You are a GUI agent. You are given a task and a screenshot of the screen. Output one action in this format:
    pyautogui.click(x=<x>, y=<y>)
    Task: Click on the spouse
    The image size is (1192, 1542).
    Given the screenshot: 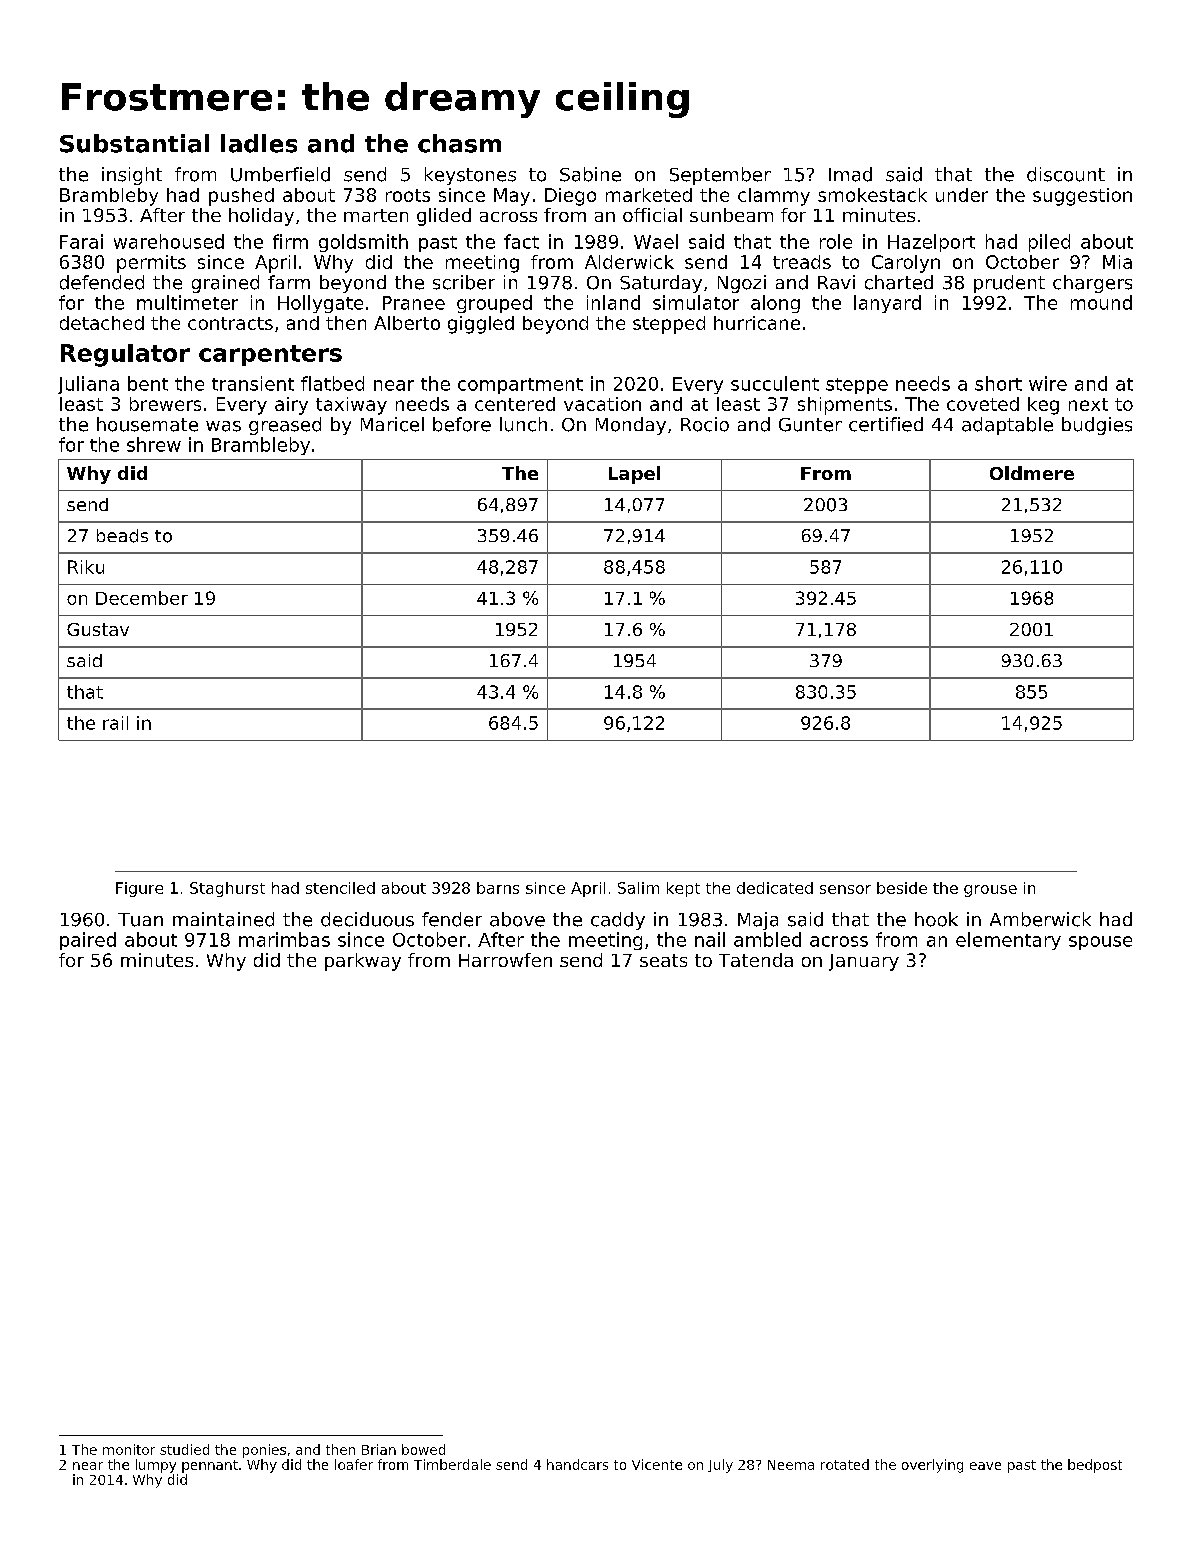 What is the action you would take?
    pyautogui.click(x=1100, y=943)
